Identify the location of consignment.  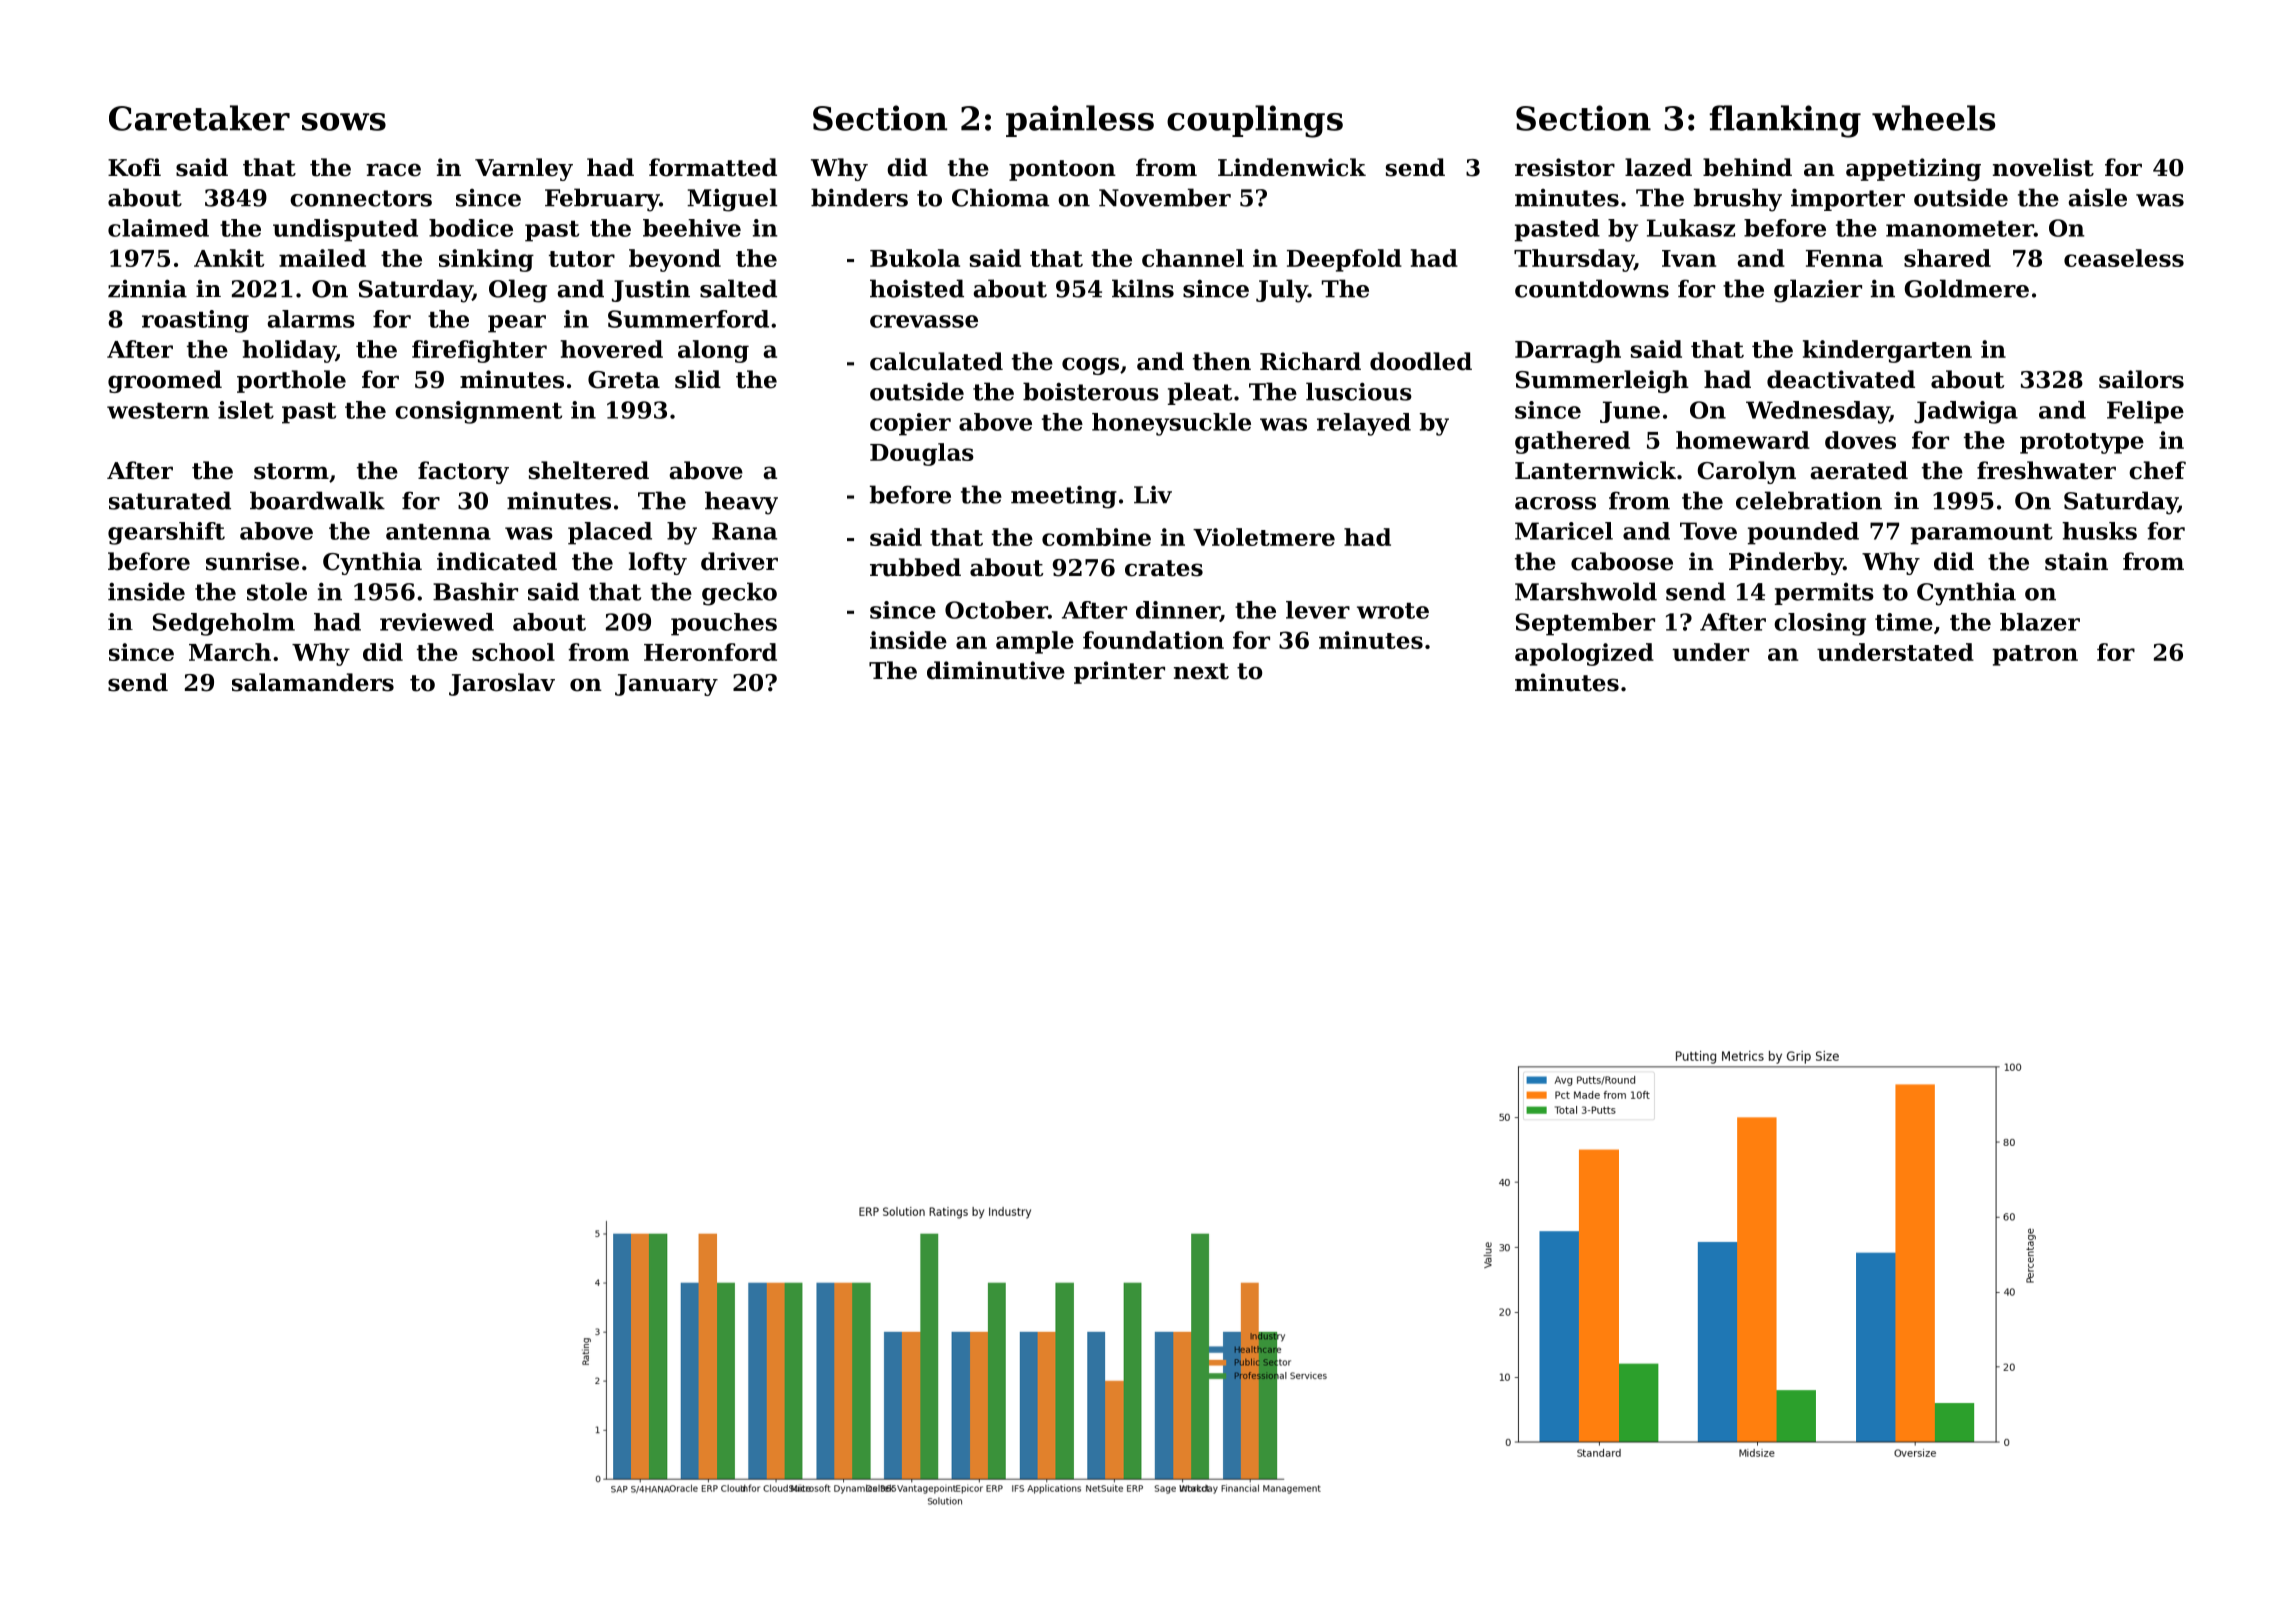
(478, 412).
